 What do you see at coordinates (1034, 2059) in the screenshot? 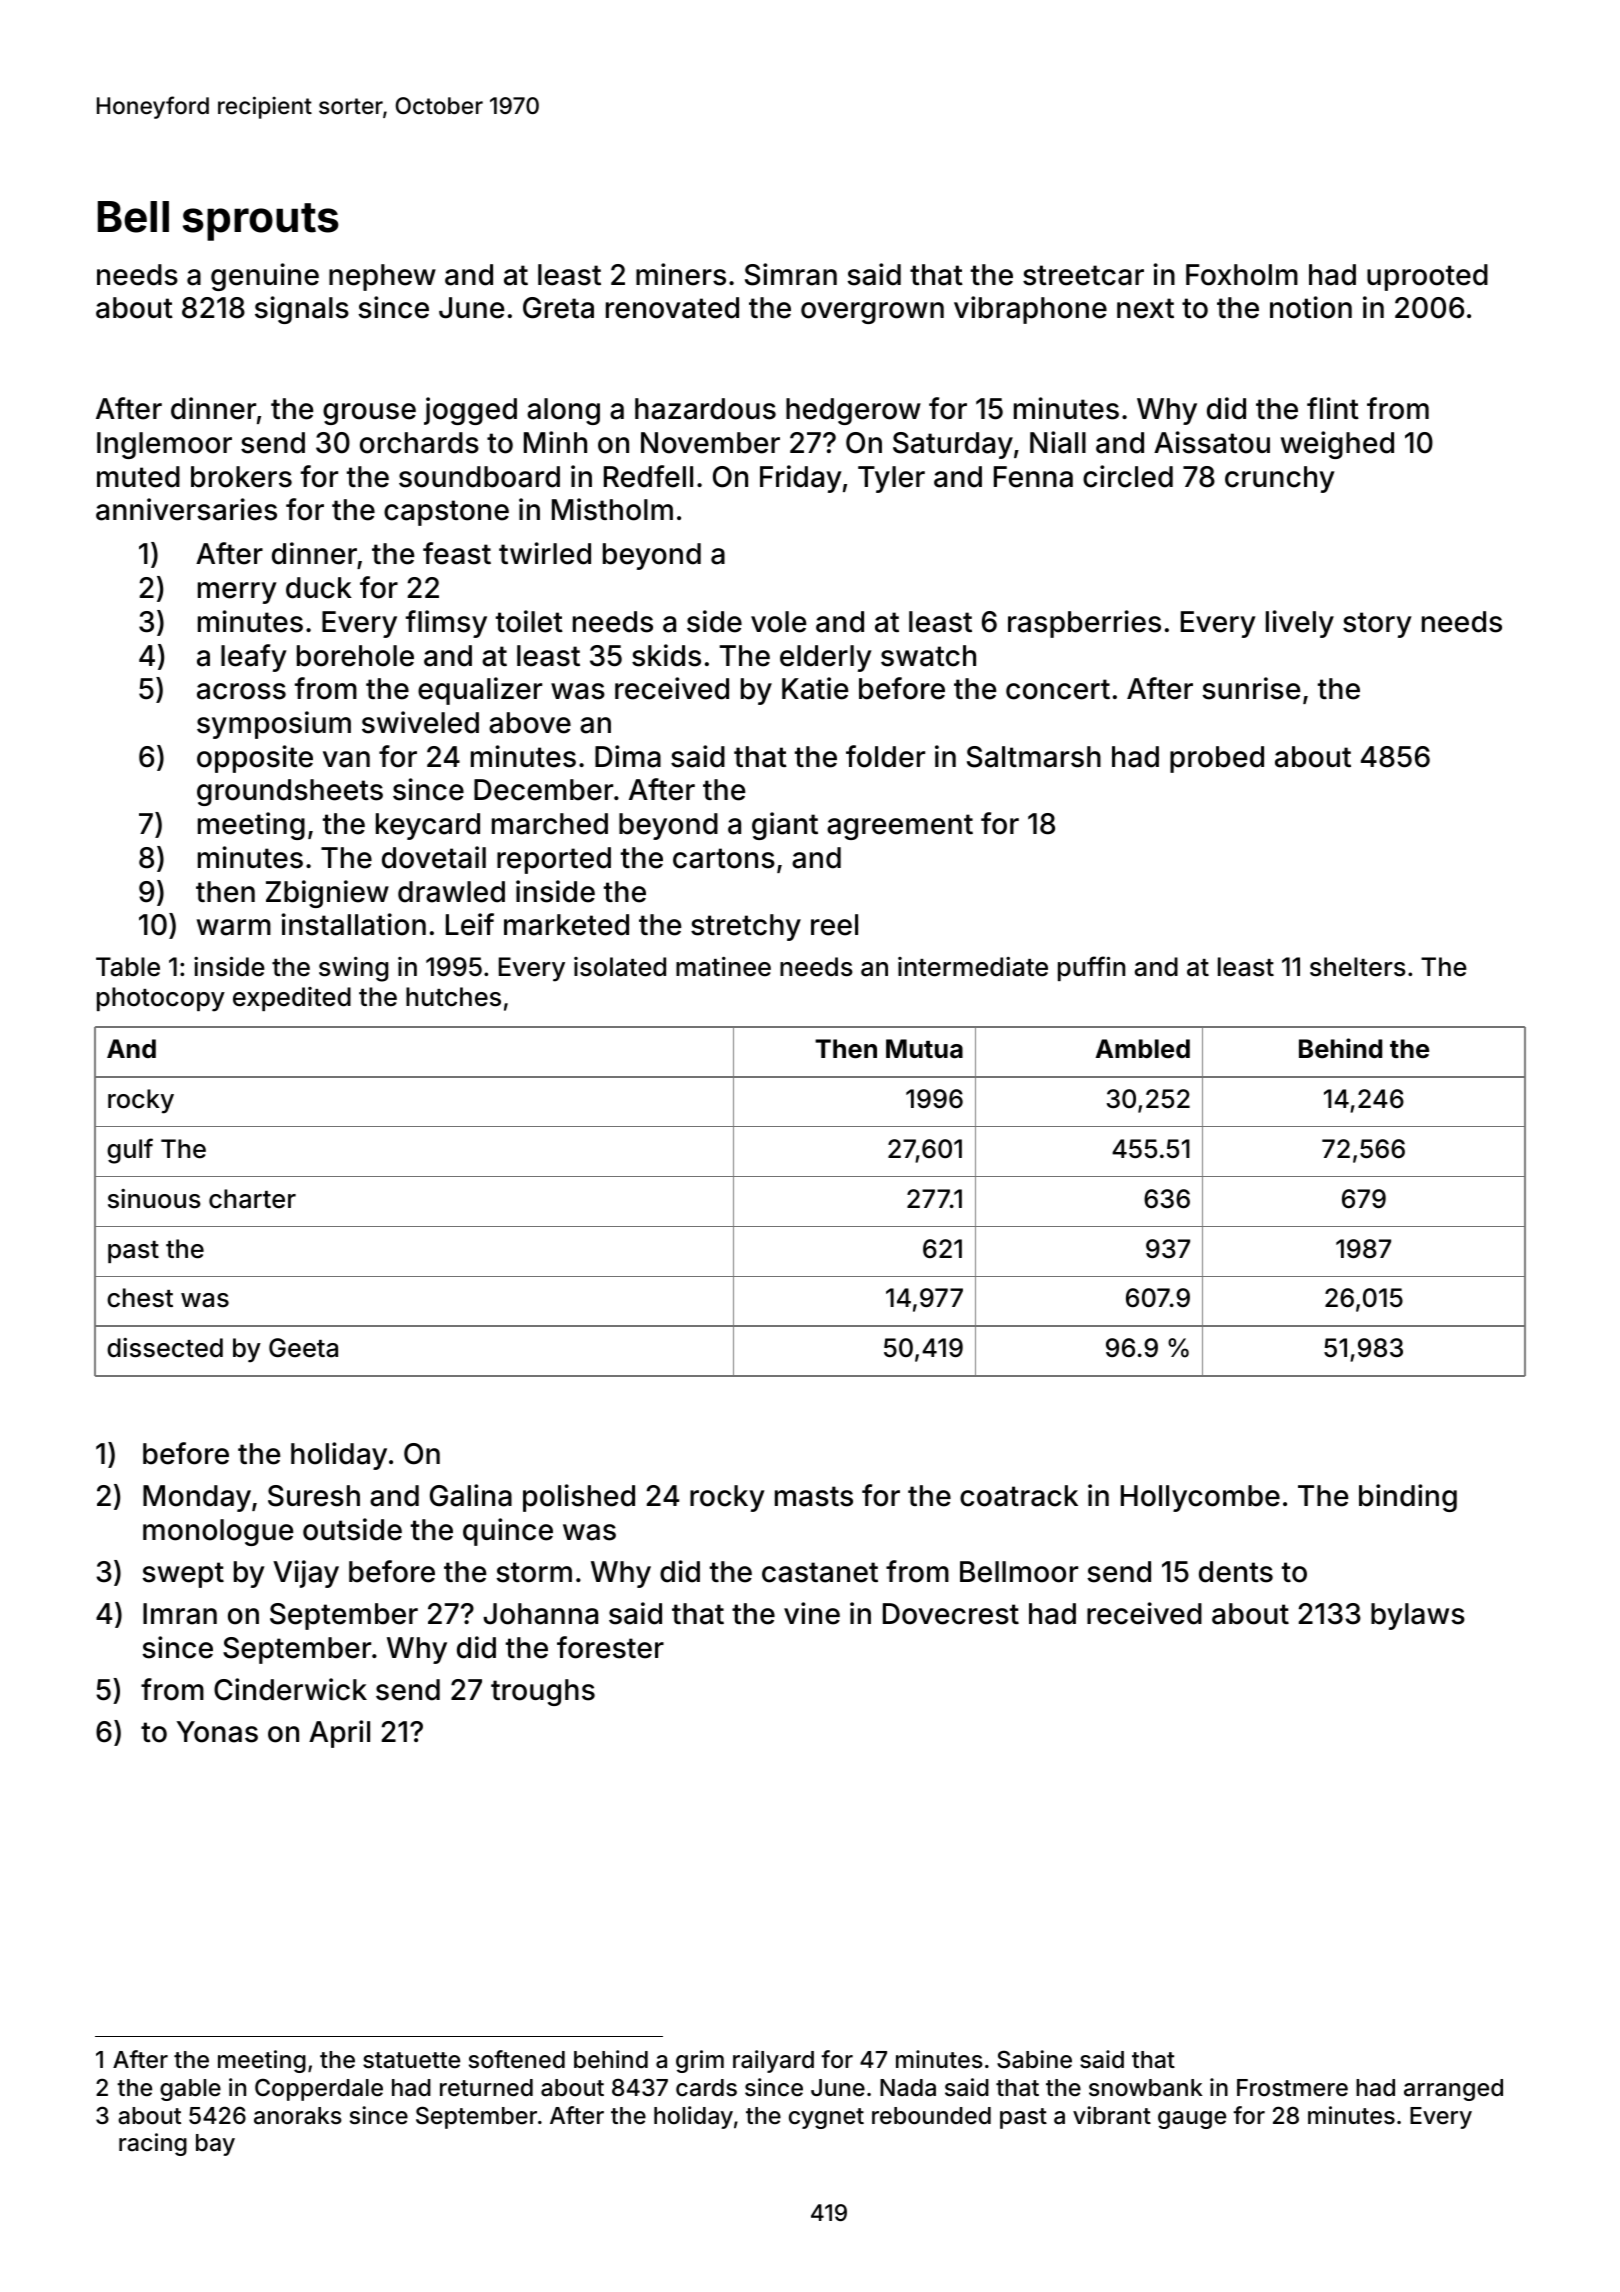
I see `Sabine` at bounding box center [1034, 2059].
